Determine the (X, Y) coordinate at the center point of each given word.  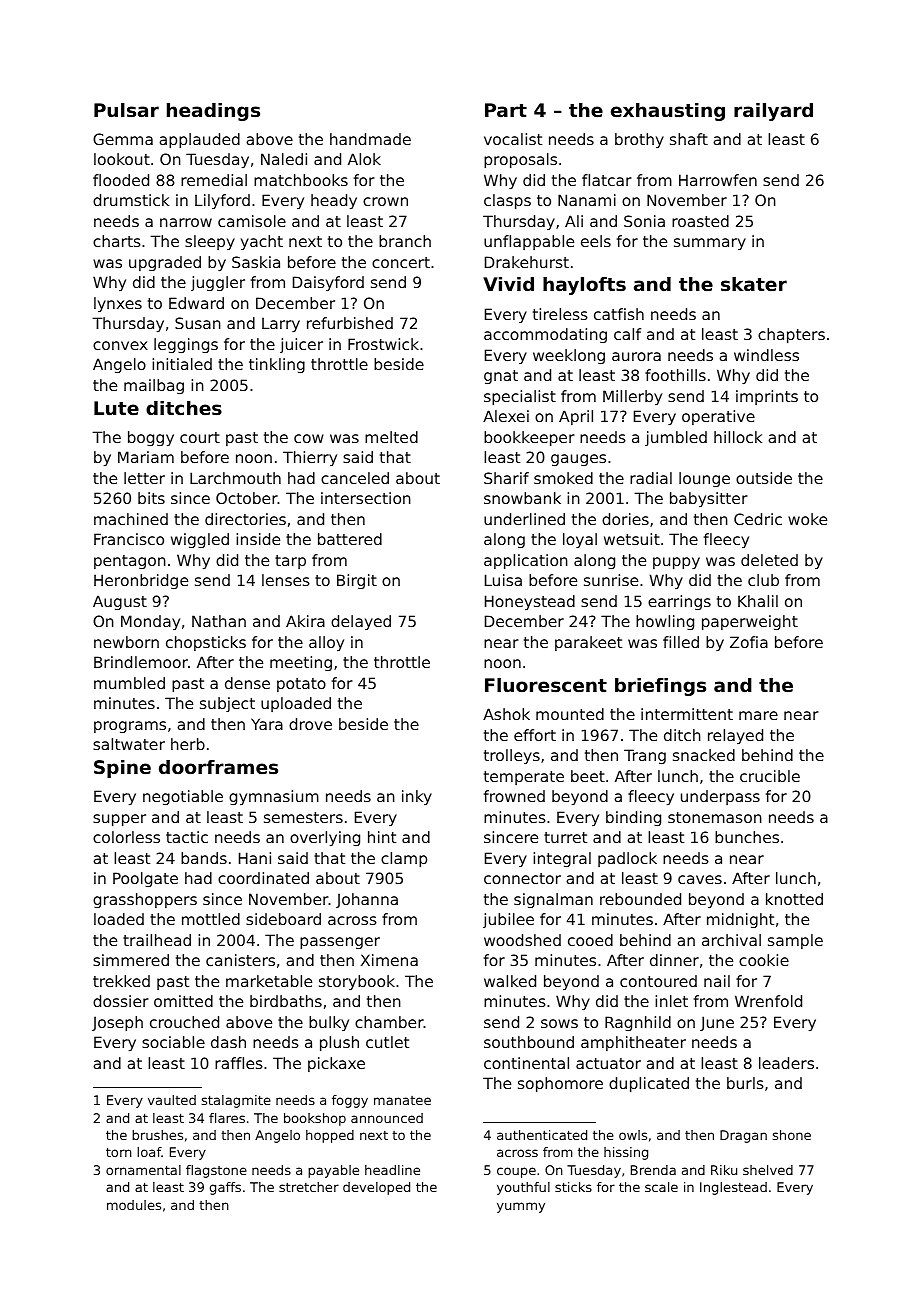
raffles (239, 1063)
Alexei (506, 416)
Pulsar (126, 110)
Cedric (758, 519)
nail (717, 981)
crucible (770, 776)
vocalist (513, 139)
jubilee (508, 920)
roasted (700, 221)
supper (119, 820)
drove (310, 724)
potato (301, 685)
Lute (116, 408)
